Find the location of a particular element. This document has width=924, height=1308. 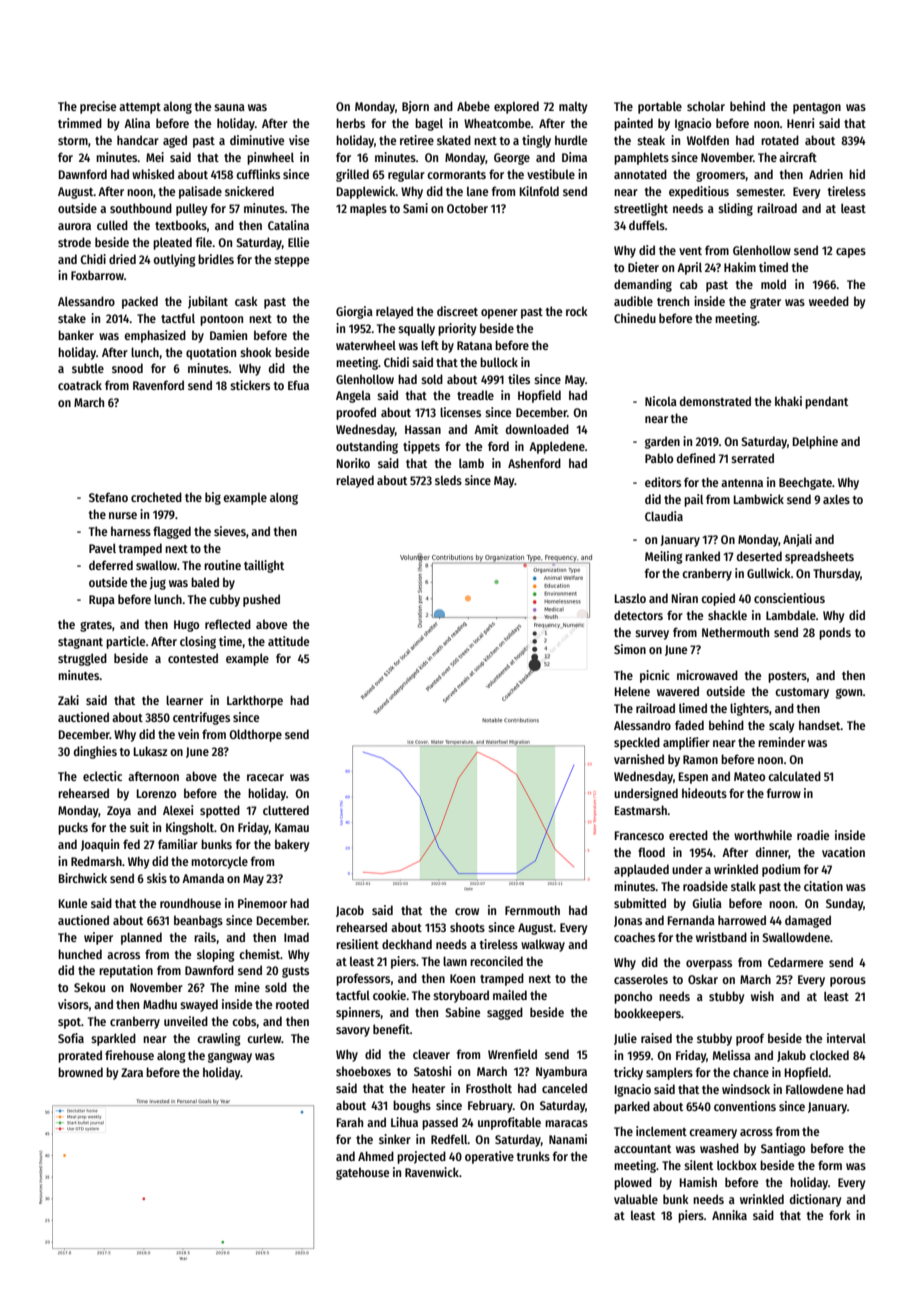

Jacob is located at coordinates (350, 911).
